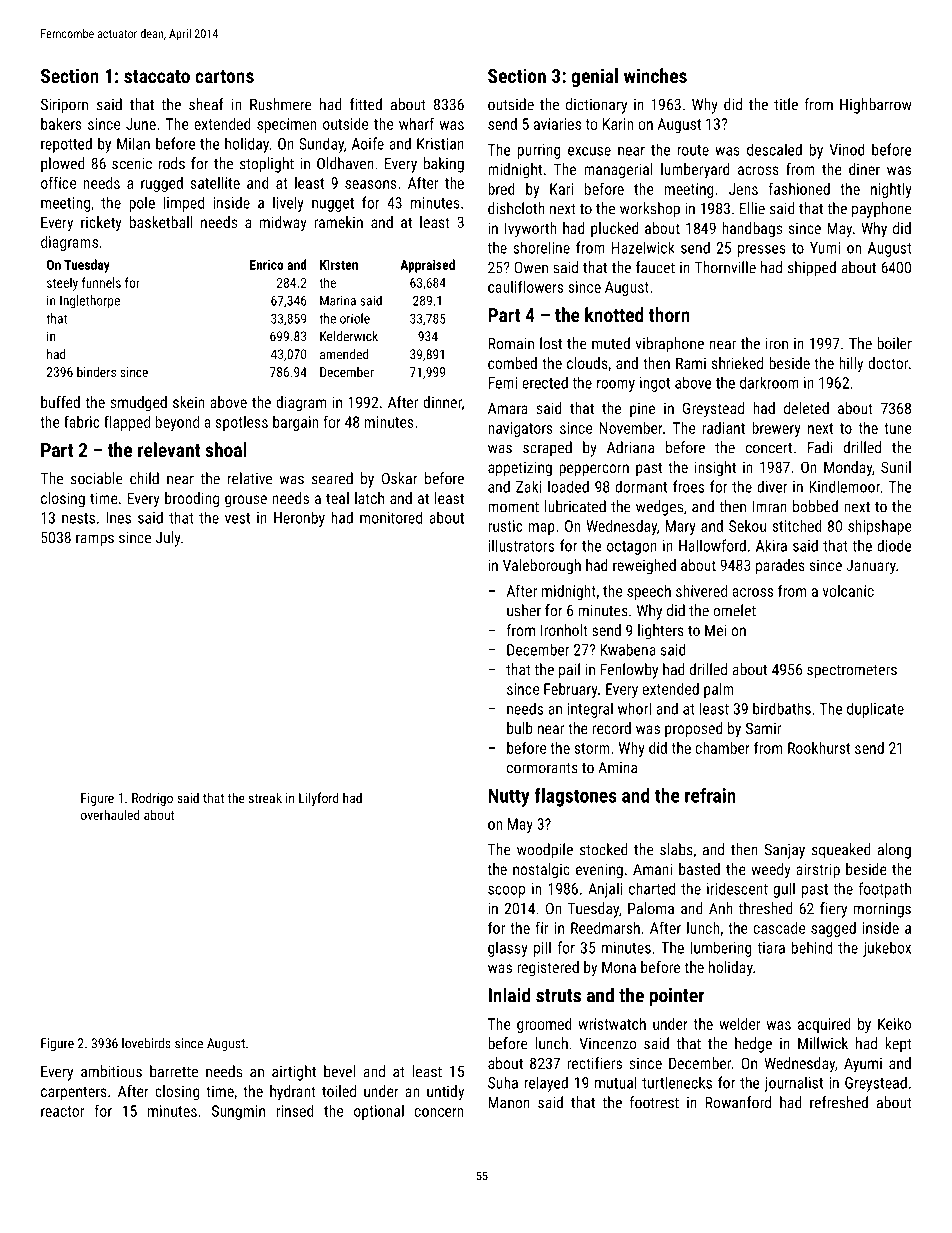 The width and height of the image is (952, 1233). I want to click on genial, so click(594, 77).
